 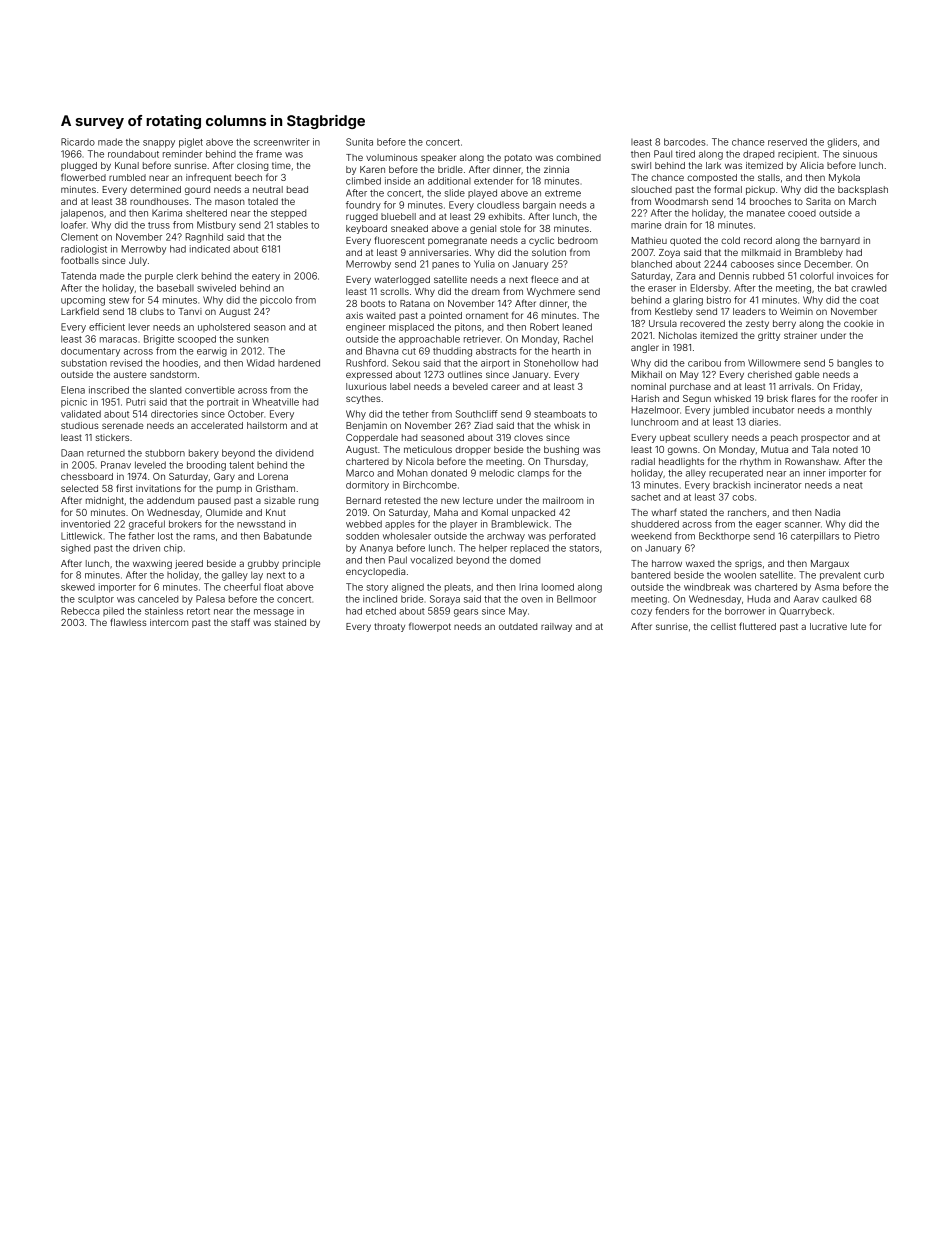 What do you see at coordinates (577, 327) in the image?
I see `leaned` at bounding box center [577, 327].
